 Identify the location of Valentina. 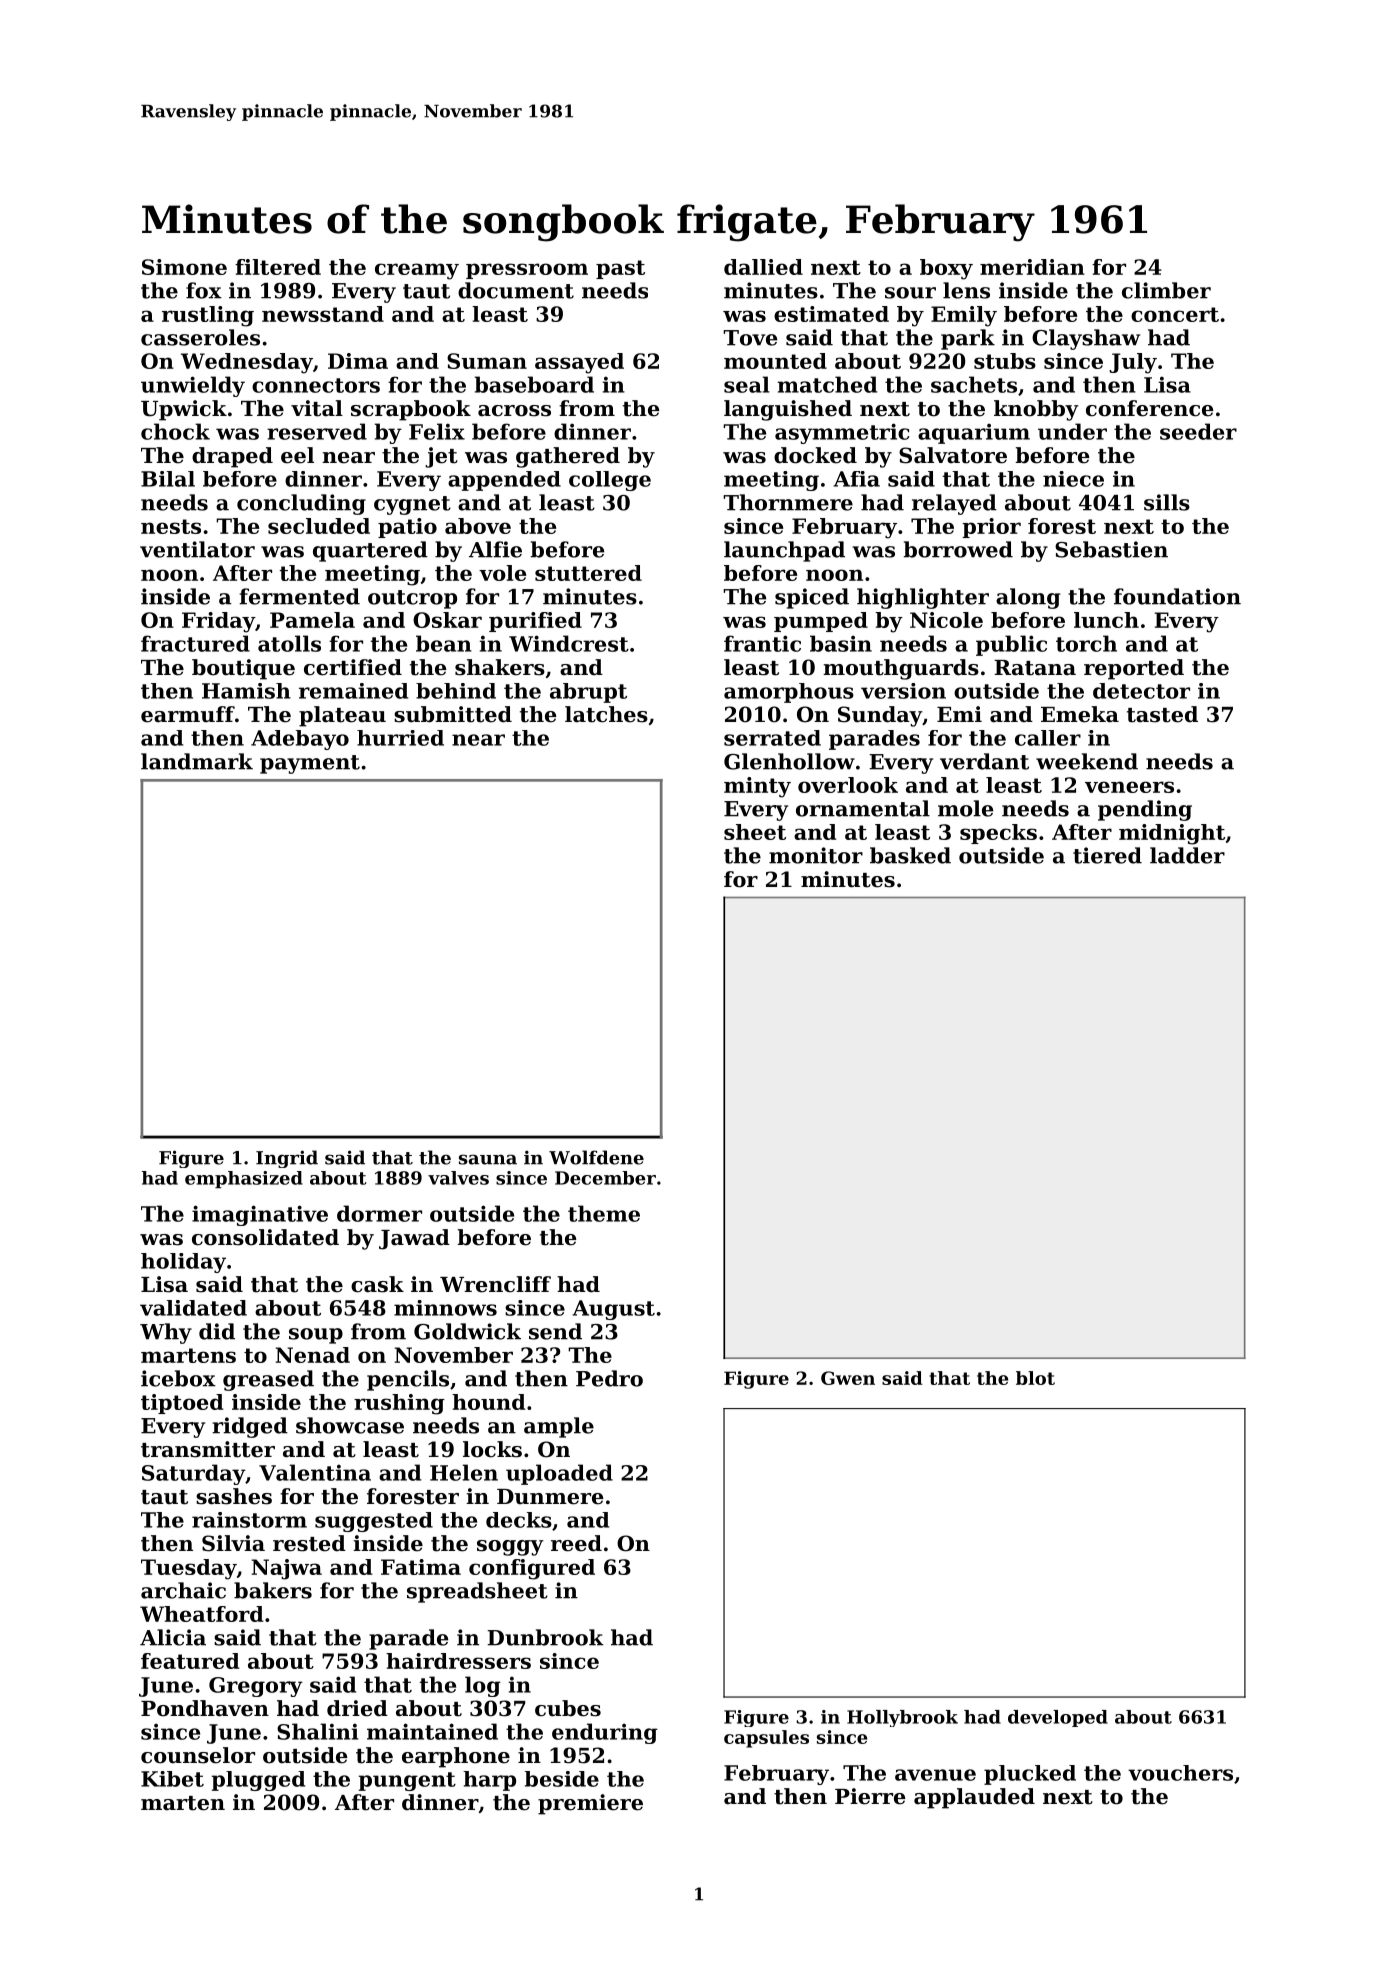
(315, 1472).
